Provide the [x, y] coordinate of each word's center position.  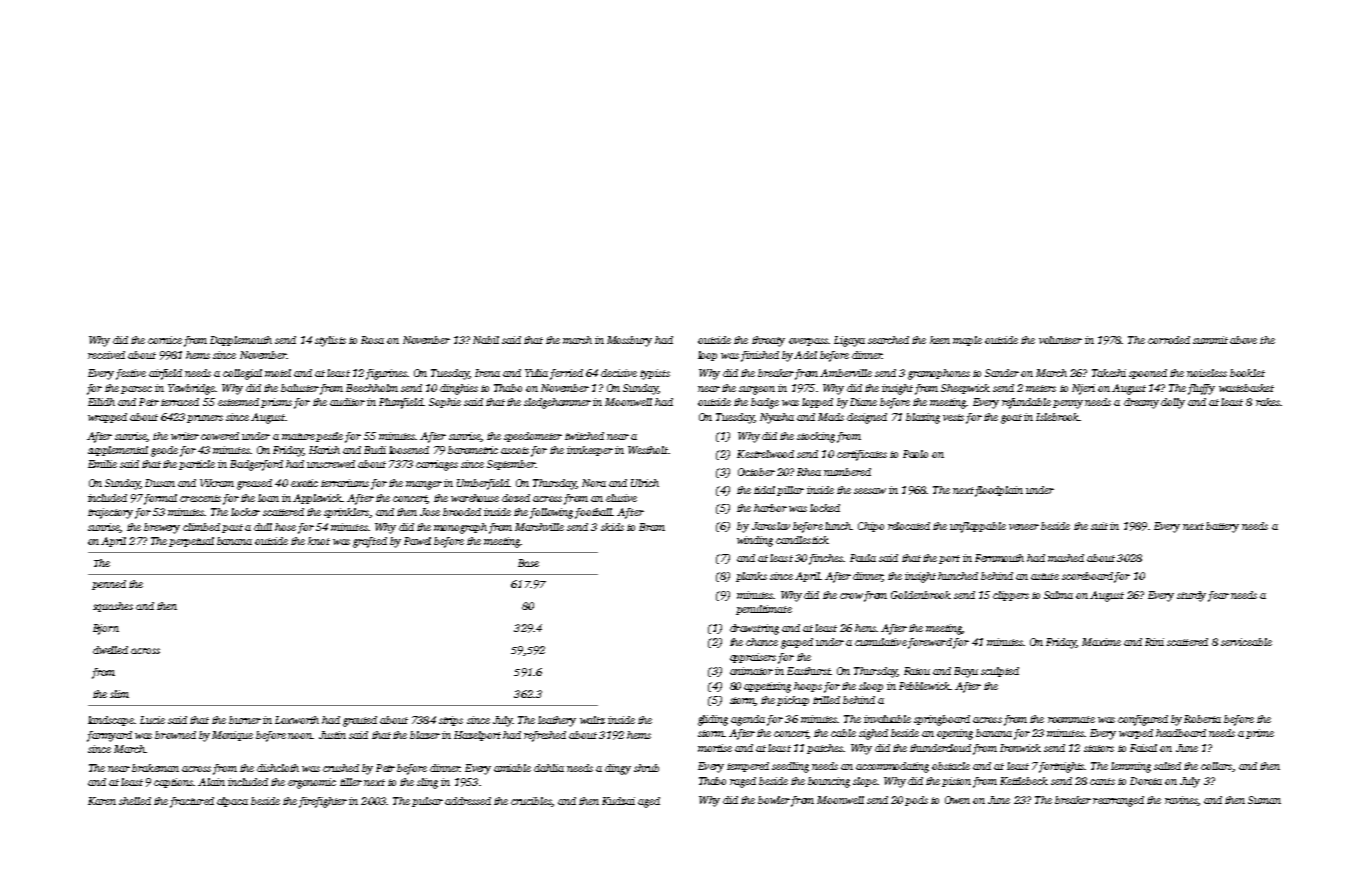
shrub [646, 768]
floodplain [999, 491]
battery [1222, 527]
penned [109, 585]
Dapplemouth [241, 341]
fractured [192, 802]
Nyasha [777, 418]
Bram [652, 527]
